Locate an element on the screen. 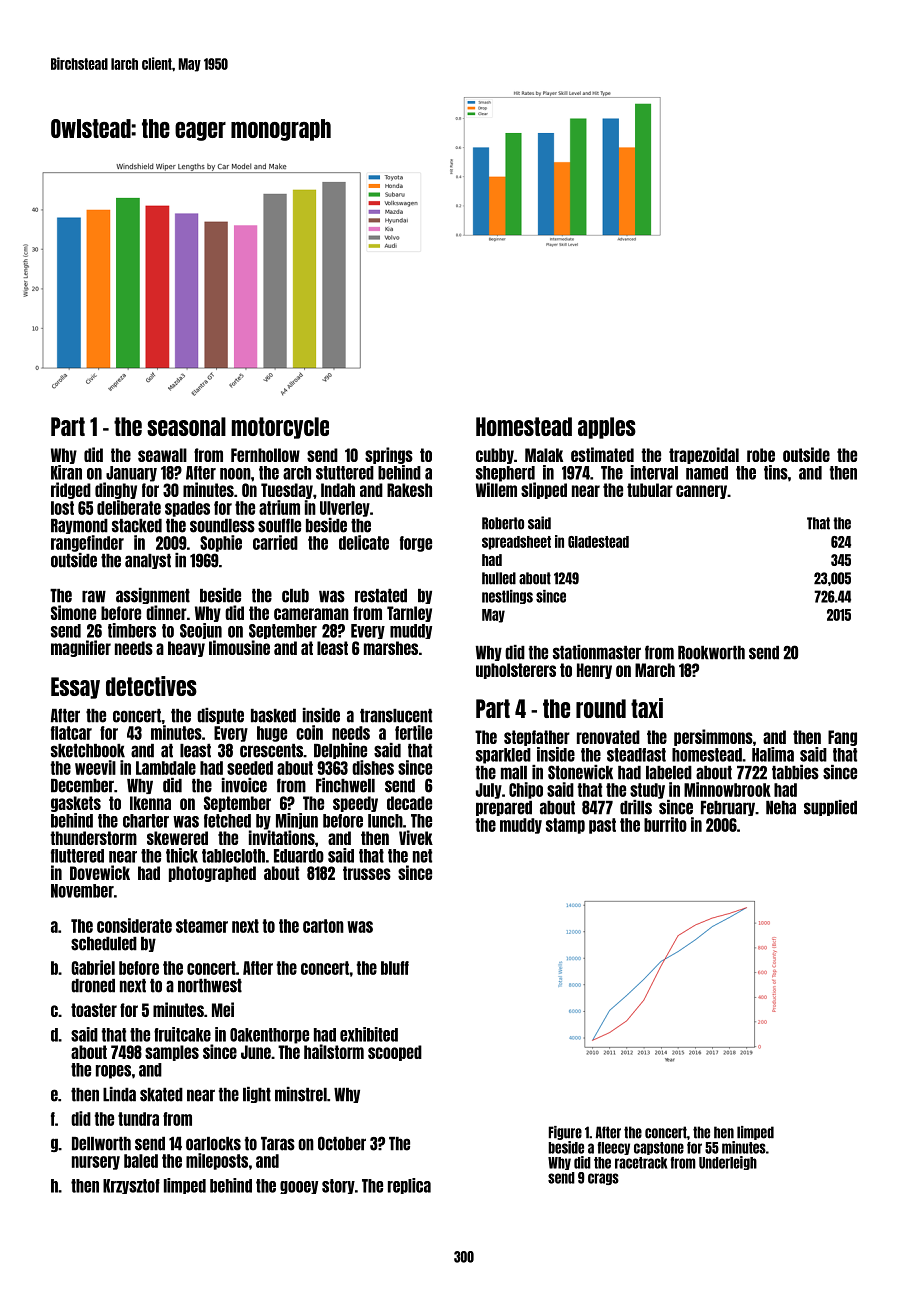  lost is located at coordinates (62, 508).
